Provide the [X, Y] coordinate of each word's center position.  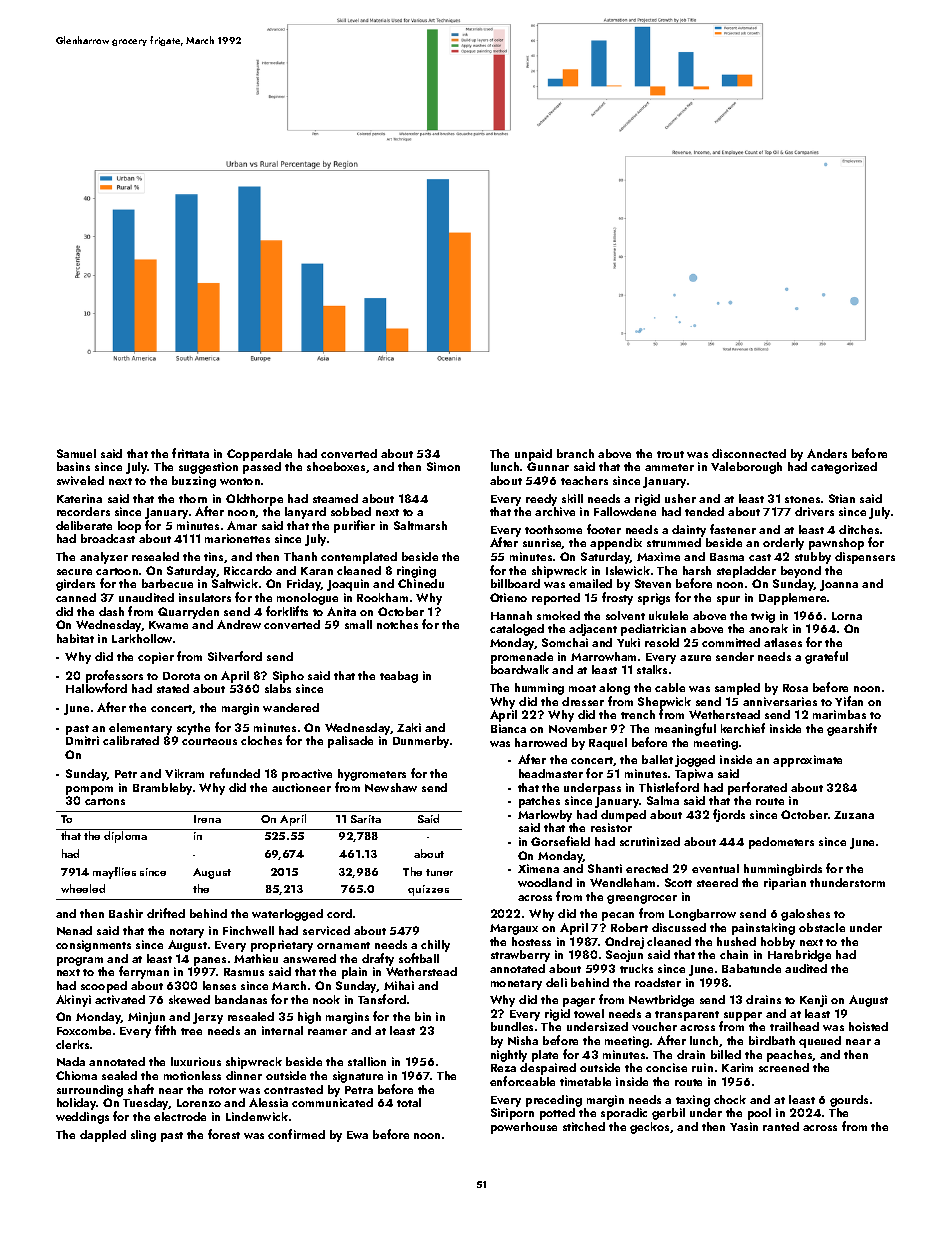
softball [419, 958]
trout [670, 454]
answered [309, 958]
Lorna [847, 616]
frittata [190, 453]
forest [224, 1134]
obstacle [822, 927]
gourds [849, 1101]
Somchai [565, 642]
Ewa [357, 1135]
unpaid [533, 455]
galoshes [805, 915]
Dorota [181, 676]
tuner [439, 872]
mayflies [114, 873]
